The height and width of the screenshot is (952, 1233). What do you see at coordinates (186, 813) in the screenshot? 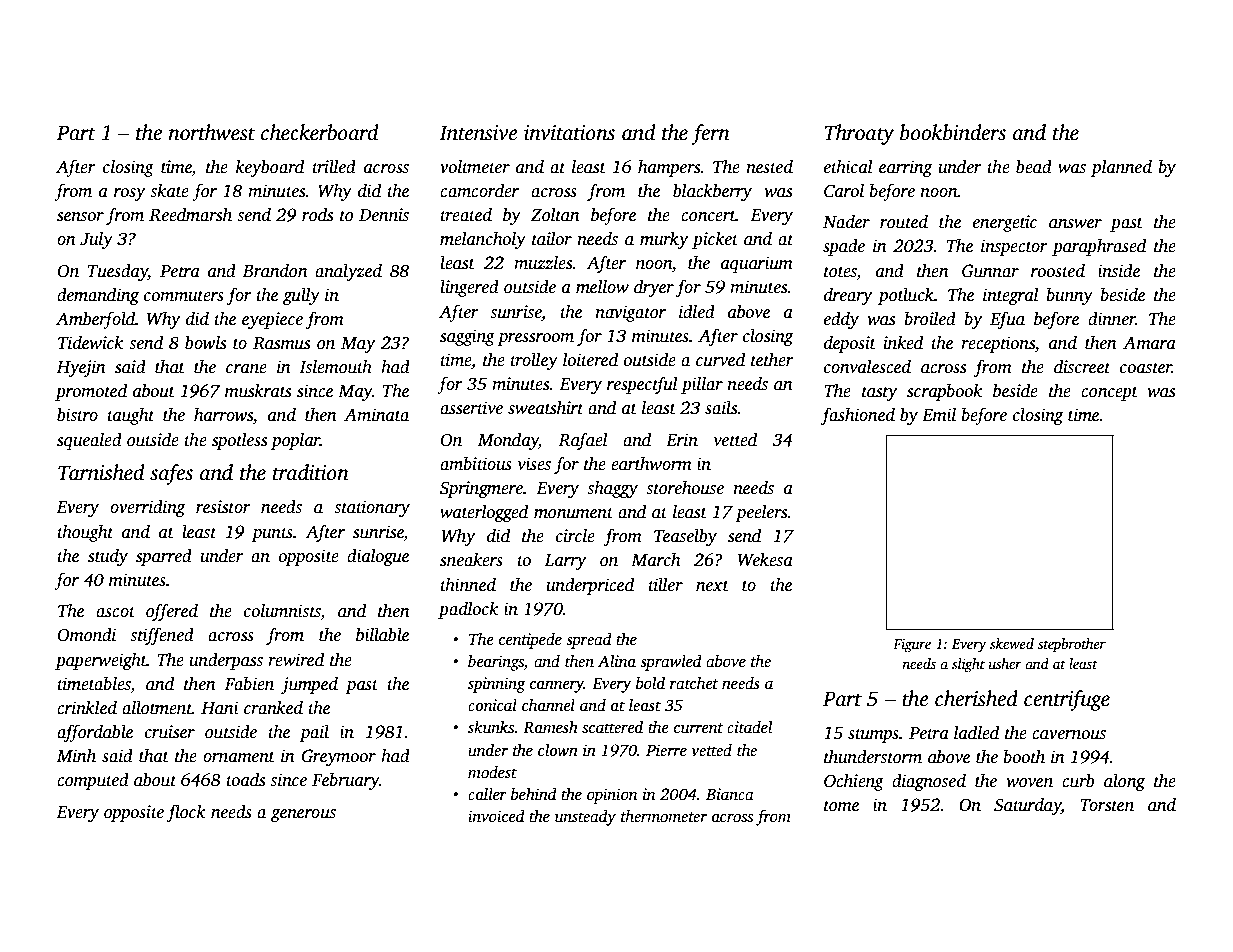
I see `flock` at bounding box center [186, 813].
